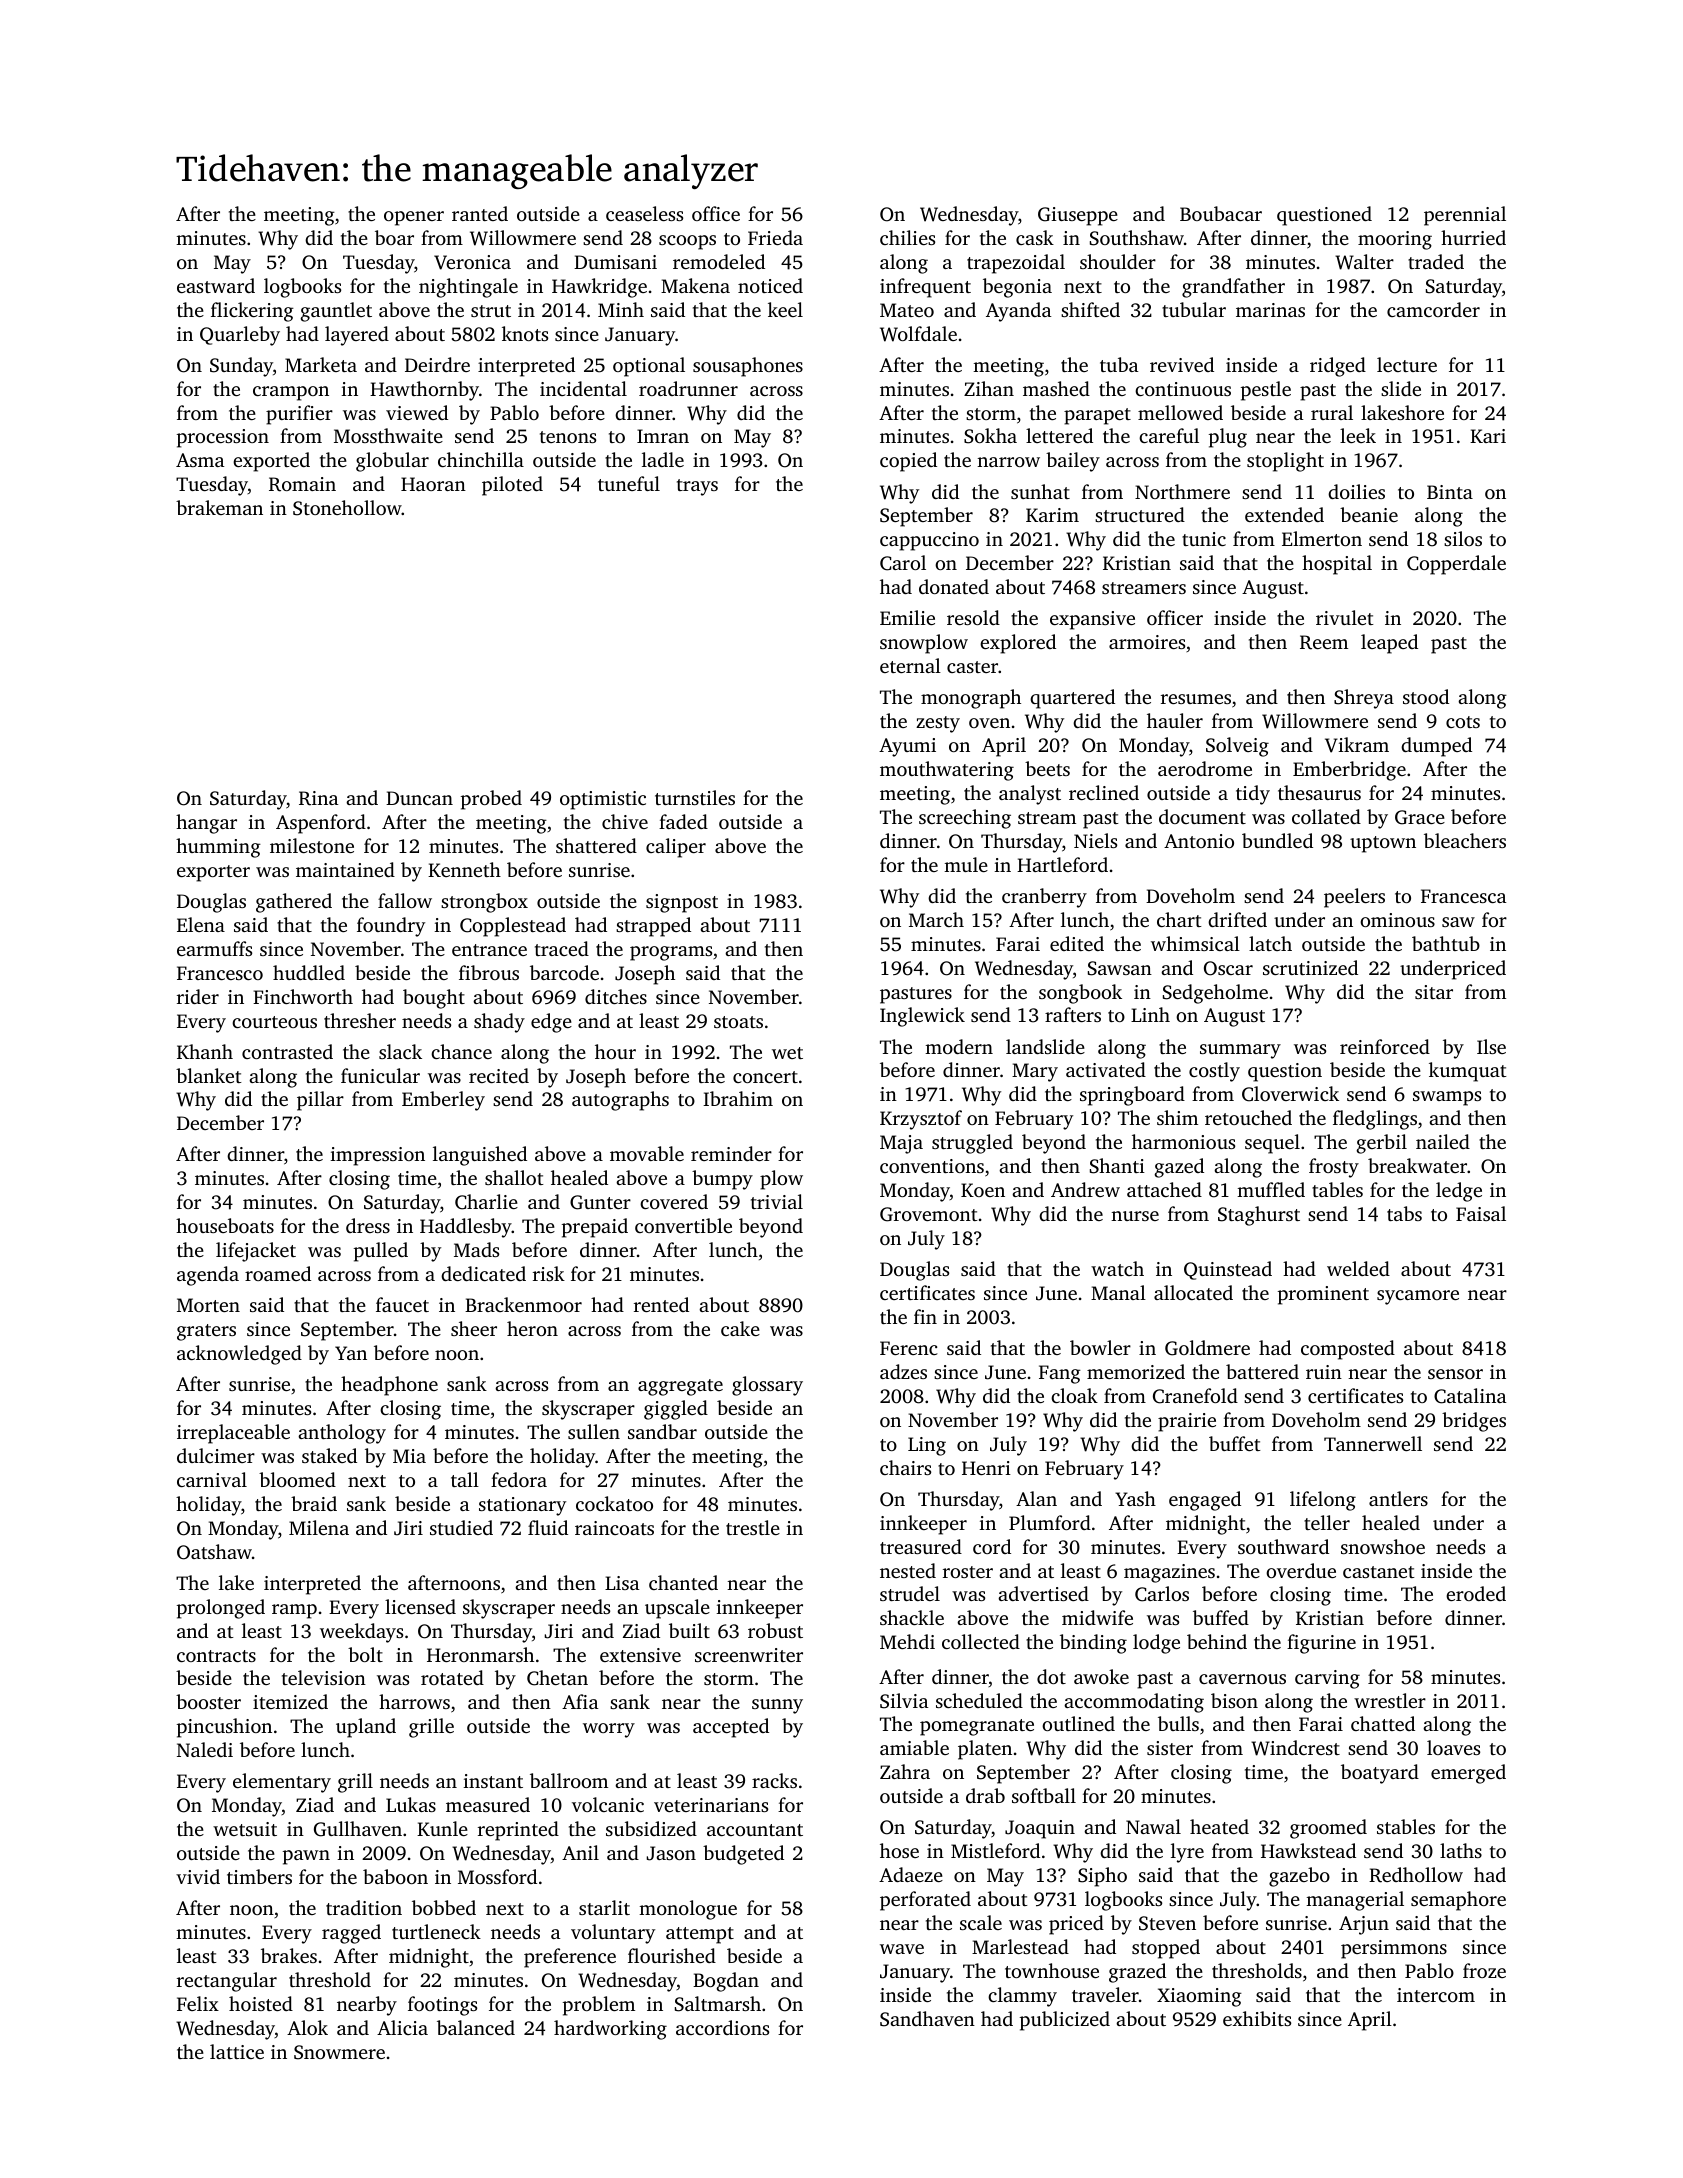 This image has width=1683, height=2178. I want to click on perennial, so click(1465, 216).
